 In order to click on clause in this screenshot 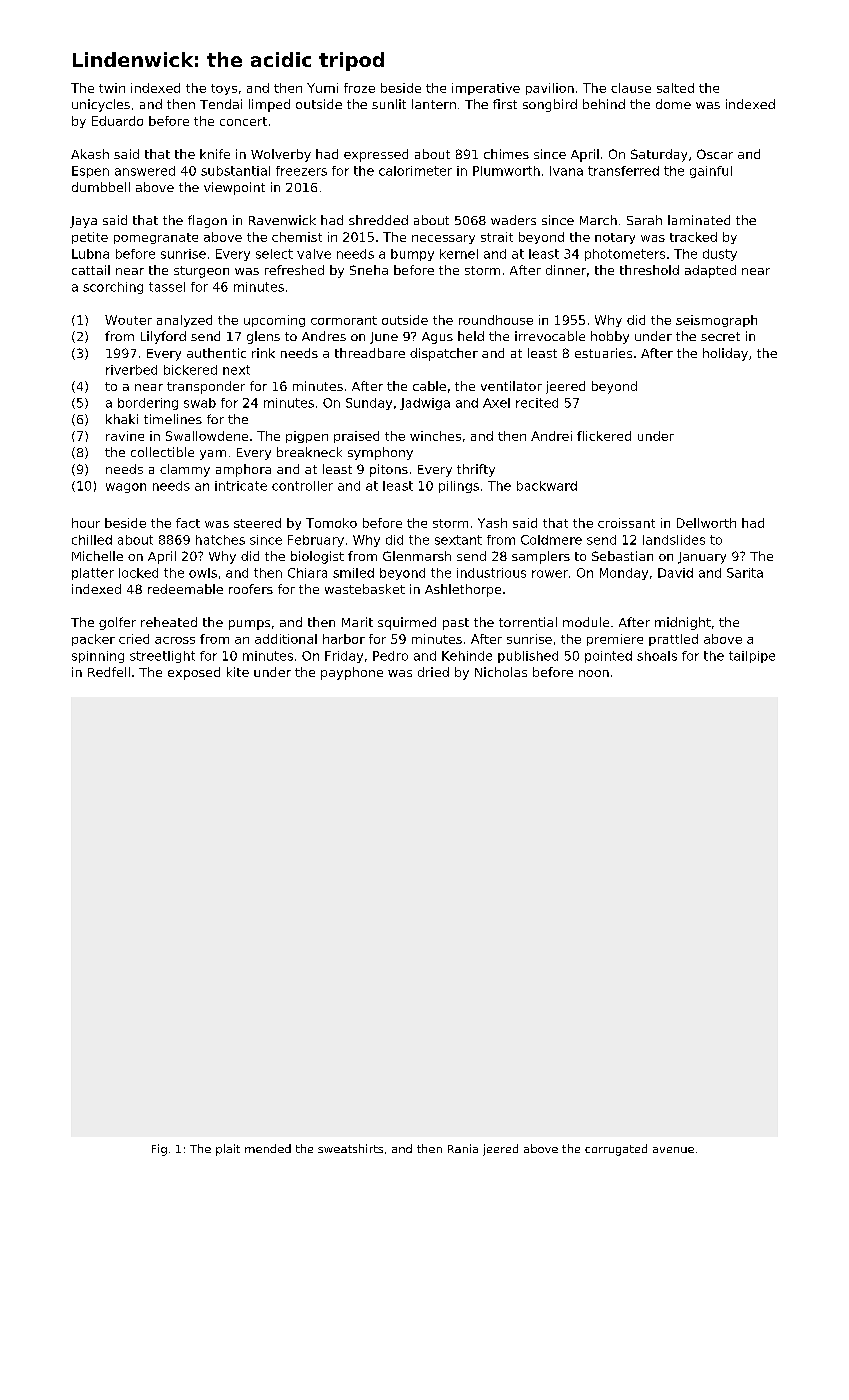, I will do `click(631, 88)`.
